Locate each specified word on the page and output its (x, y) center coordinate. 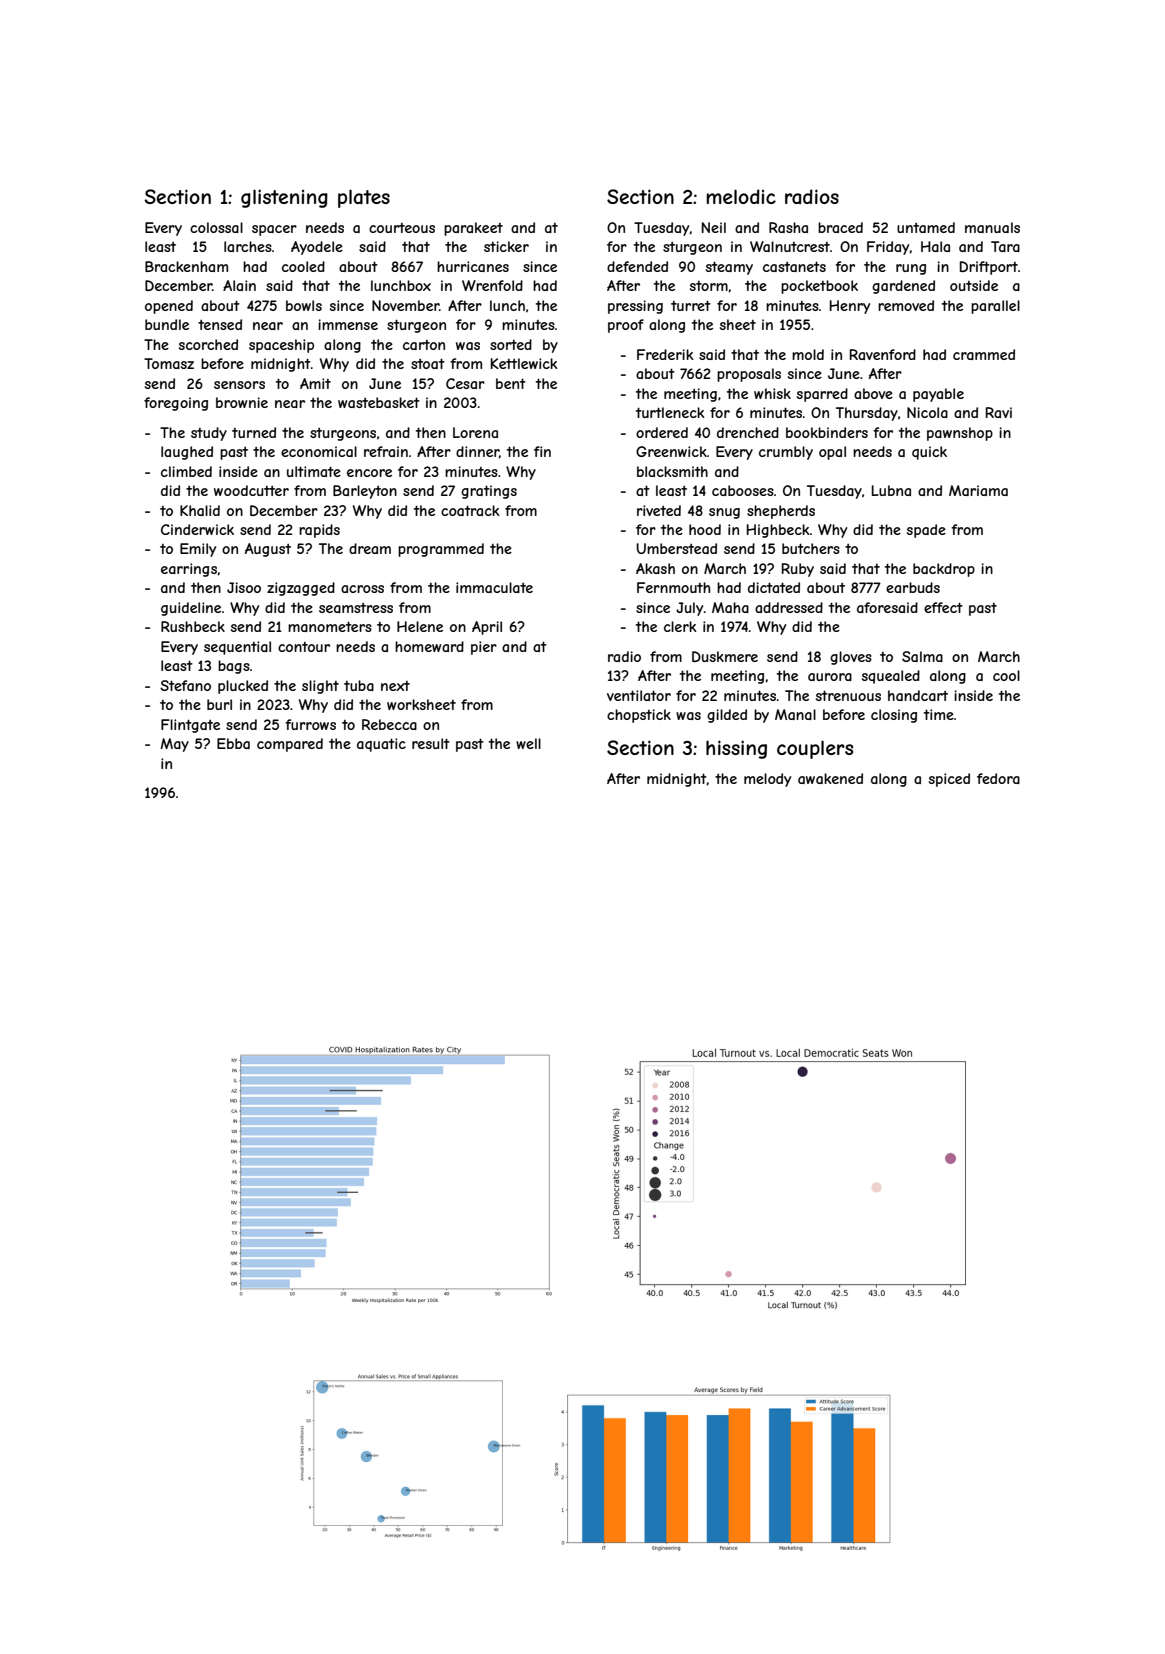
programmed (441, 550)
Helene (420, 626)
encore (369, 473)
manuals (992, 227)
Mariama (978, 490)
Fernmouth (673, 587)
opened (169, 307)
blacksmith (672, 471)
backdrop (944, 570)
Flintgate (190, 726)
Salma (922, 656)
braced (840, 227)
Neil (714, 227)
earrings (189, 570)
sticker (506, 246)
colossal (216, 227)
